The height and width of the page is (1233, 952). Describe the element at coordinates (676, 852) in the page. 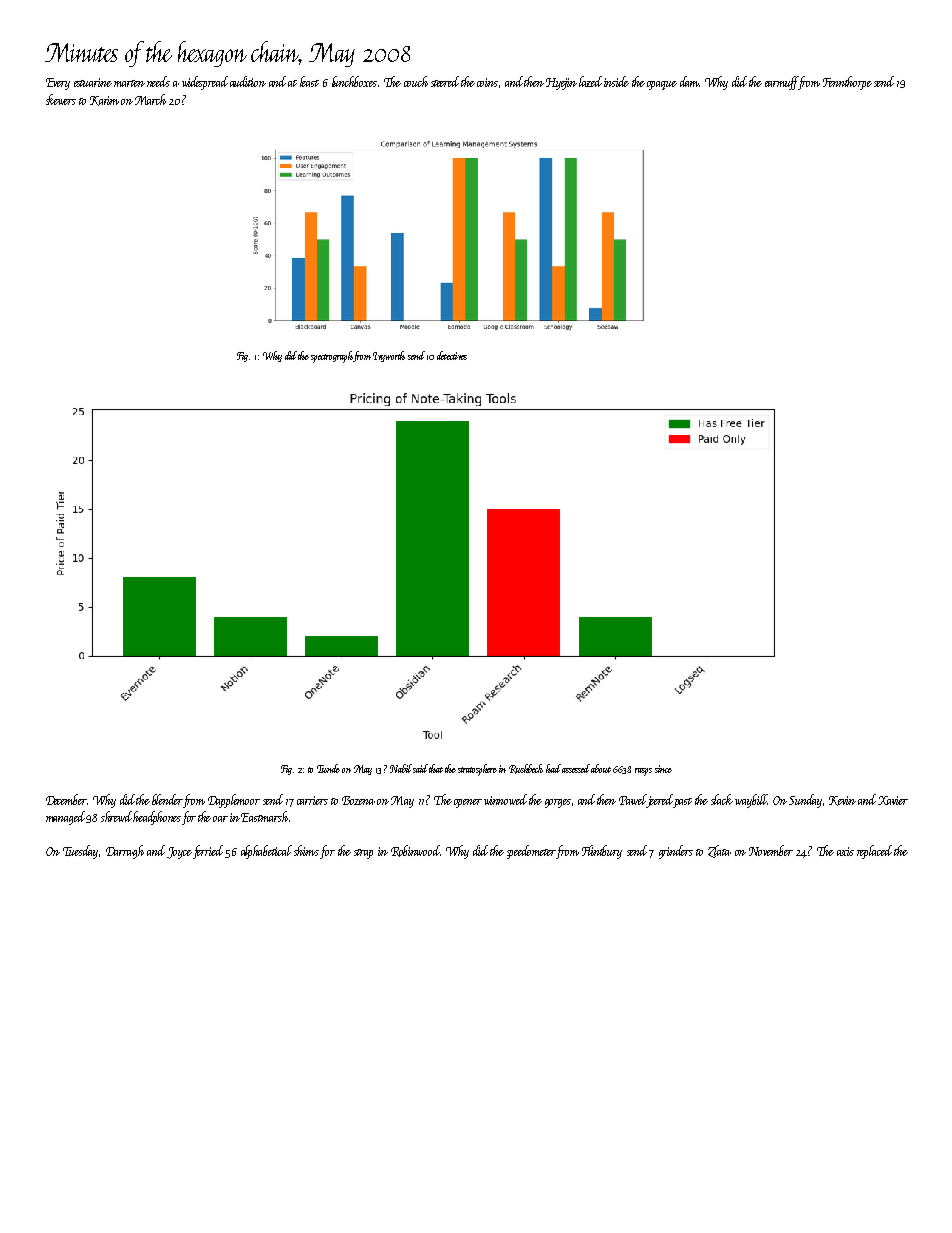

I see `grinders` at that location.
